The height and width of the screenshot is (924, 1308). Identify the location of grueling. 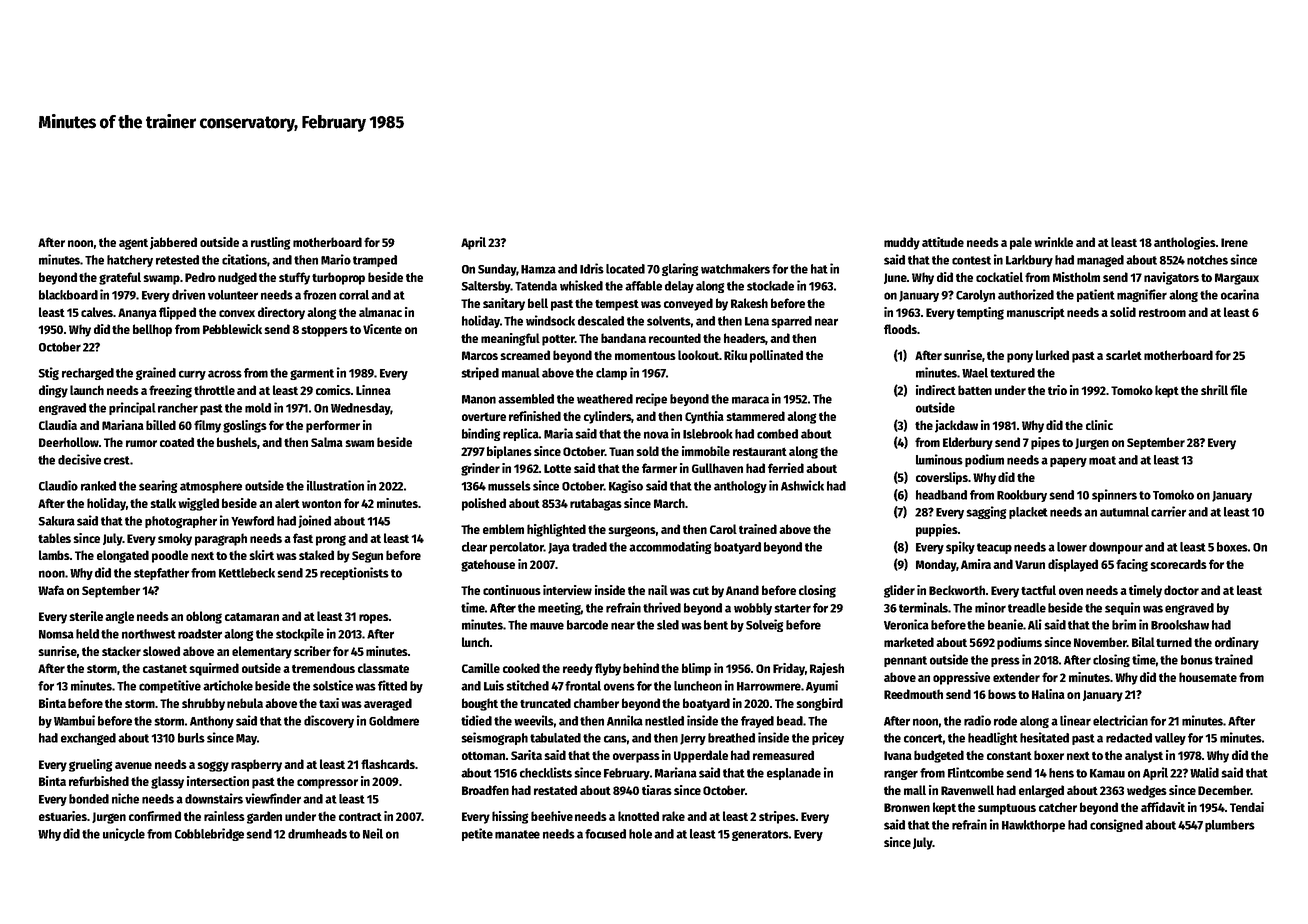
(91, 765).
